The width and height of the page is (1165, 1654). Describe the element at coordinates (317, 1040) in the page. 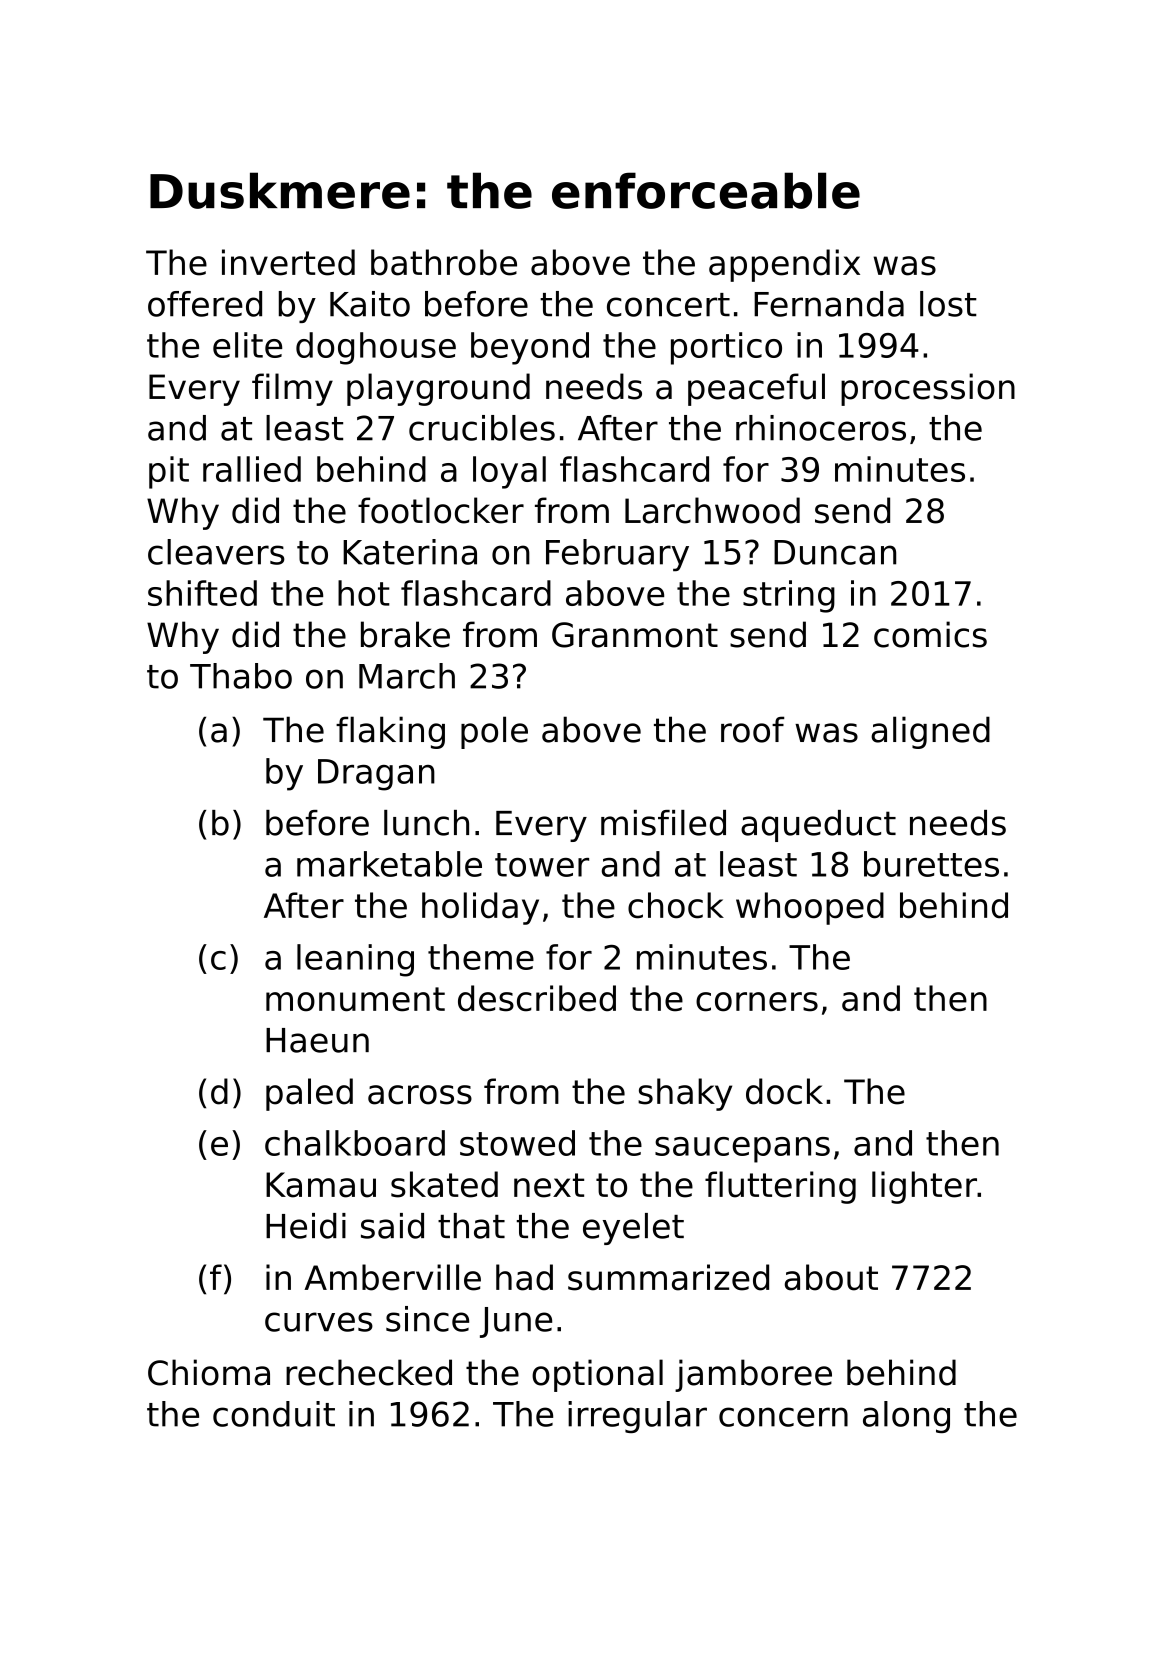

I see `Haeun` at that location.
